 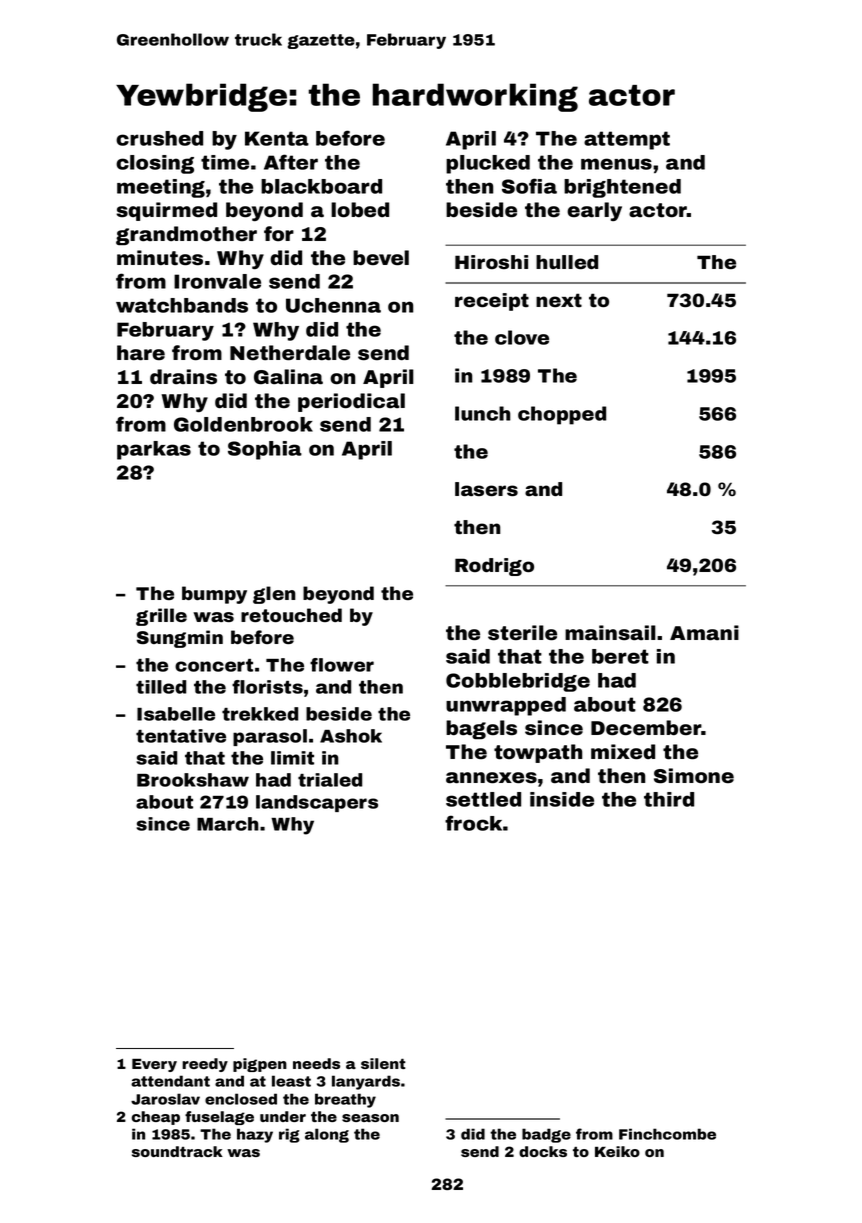 What do you see at coordinates (141, 353) in the screenshot?
I see `hare` at bounding box center [141, 353].
